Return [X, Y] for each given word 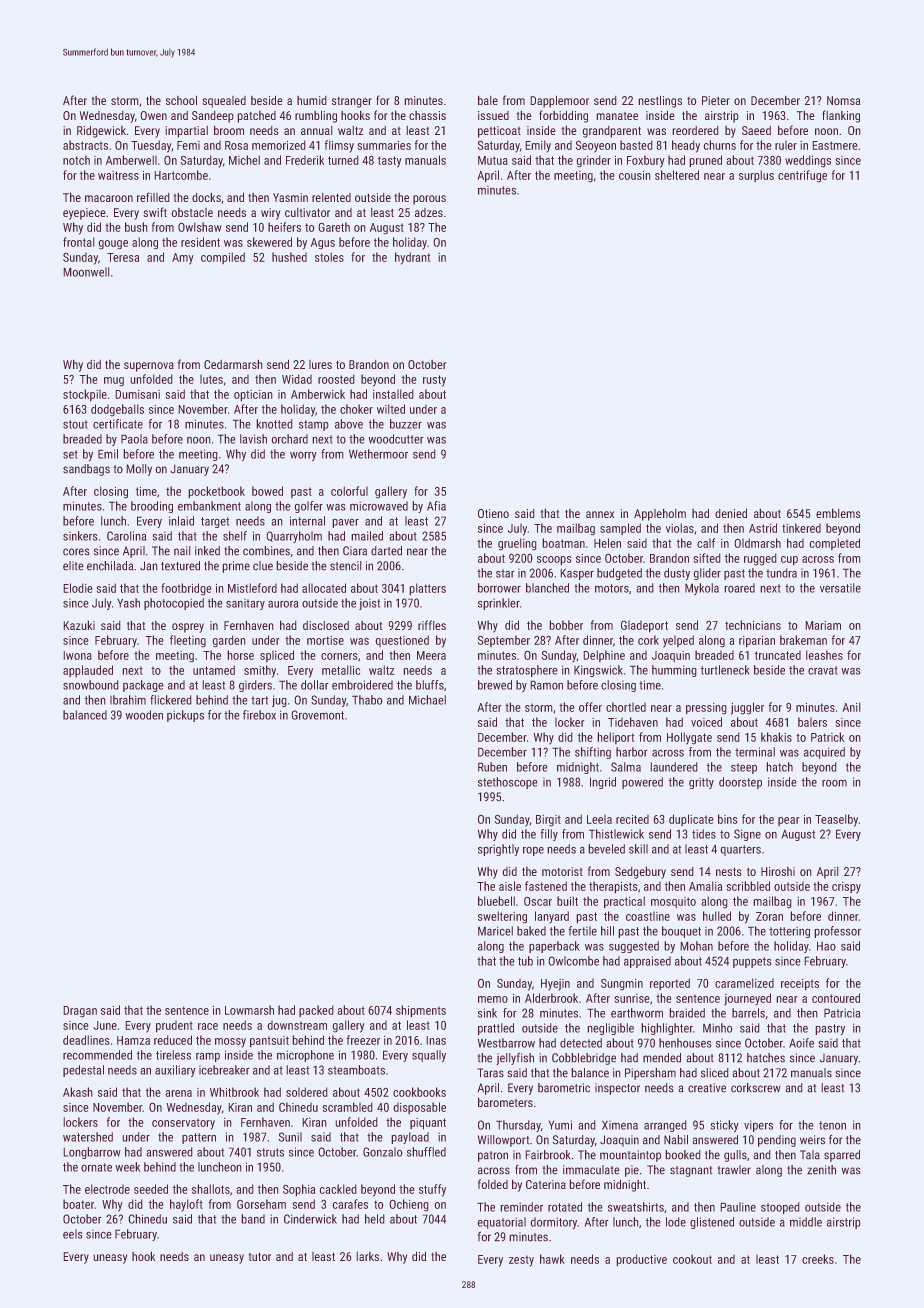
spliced [277, 656]
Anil [851, 707]
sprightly [498, 850]
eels [73, 1234]
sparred [842, 1156]
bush [136, 227]
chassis [427, 115]
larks [367, 1256]
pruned [705, 161]
